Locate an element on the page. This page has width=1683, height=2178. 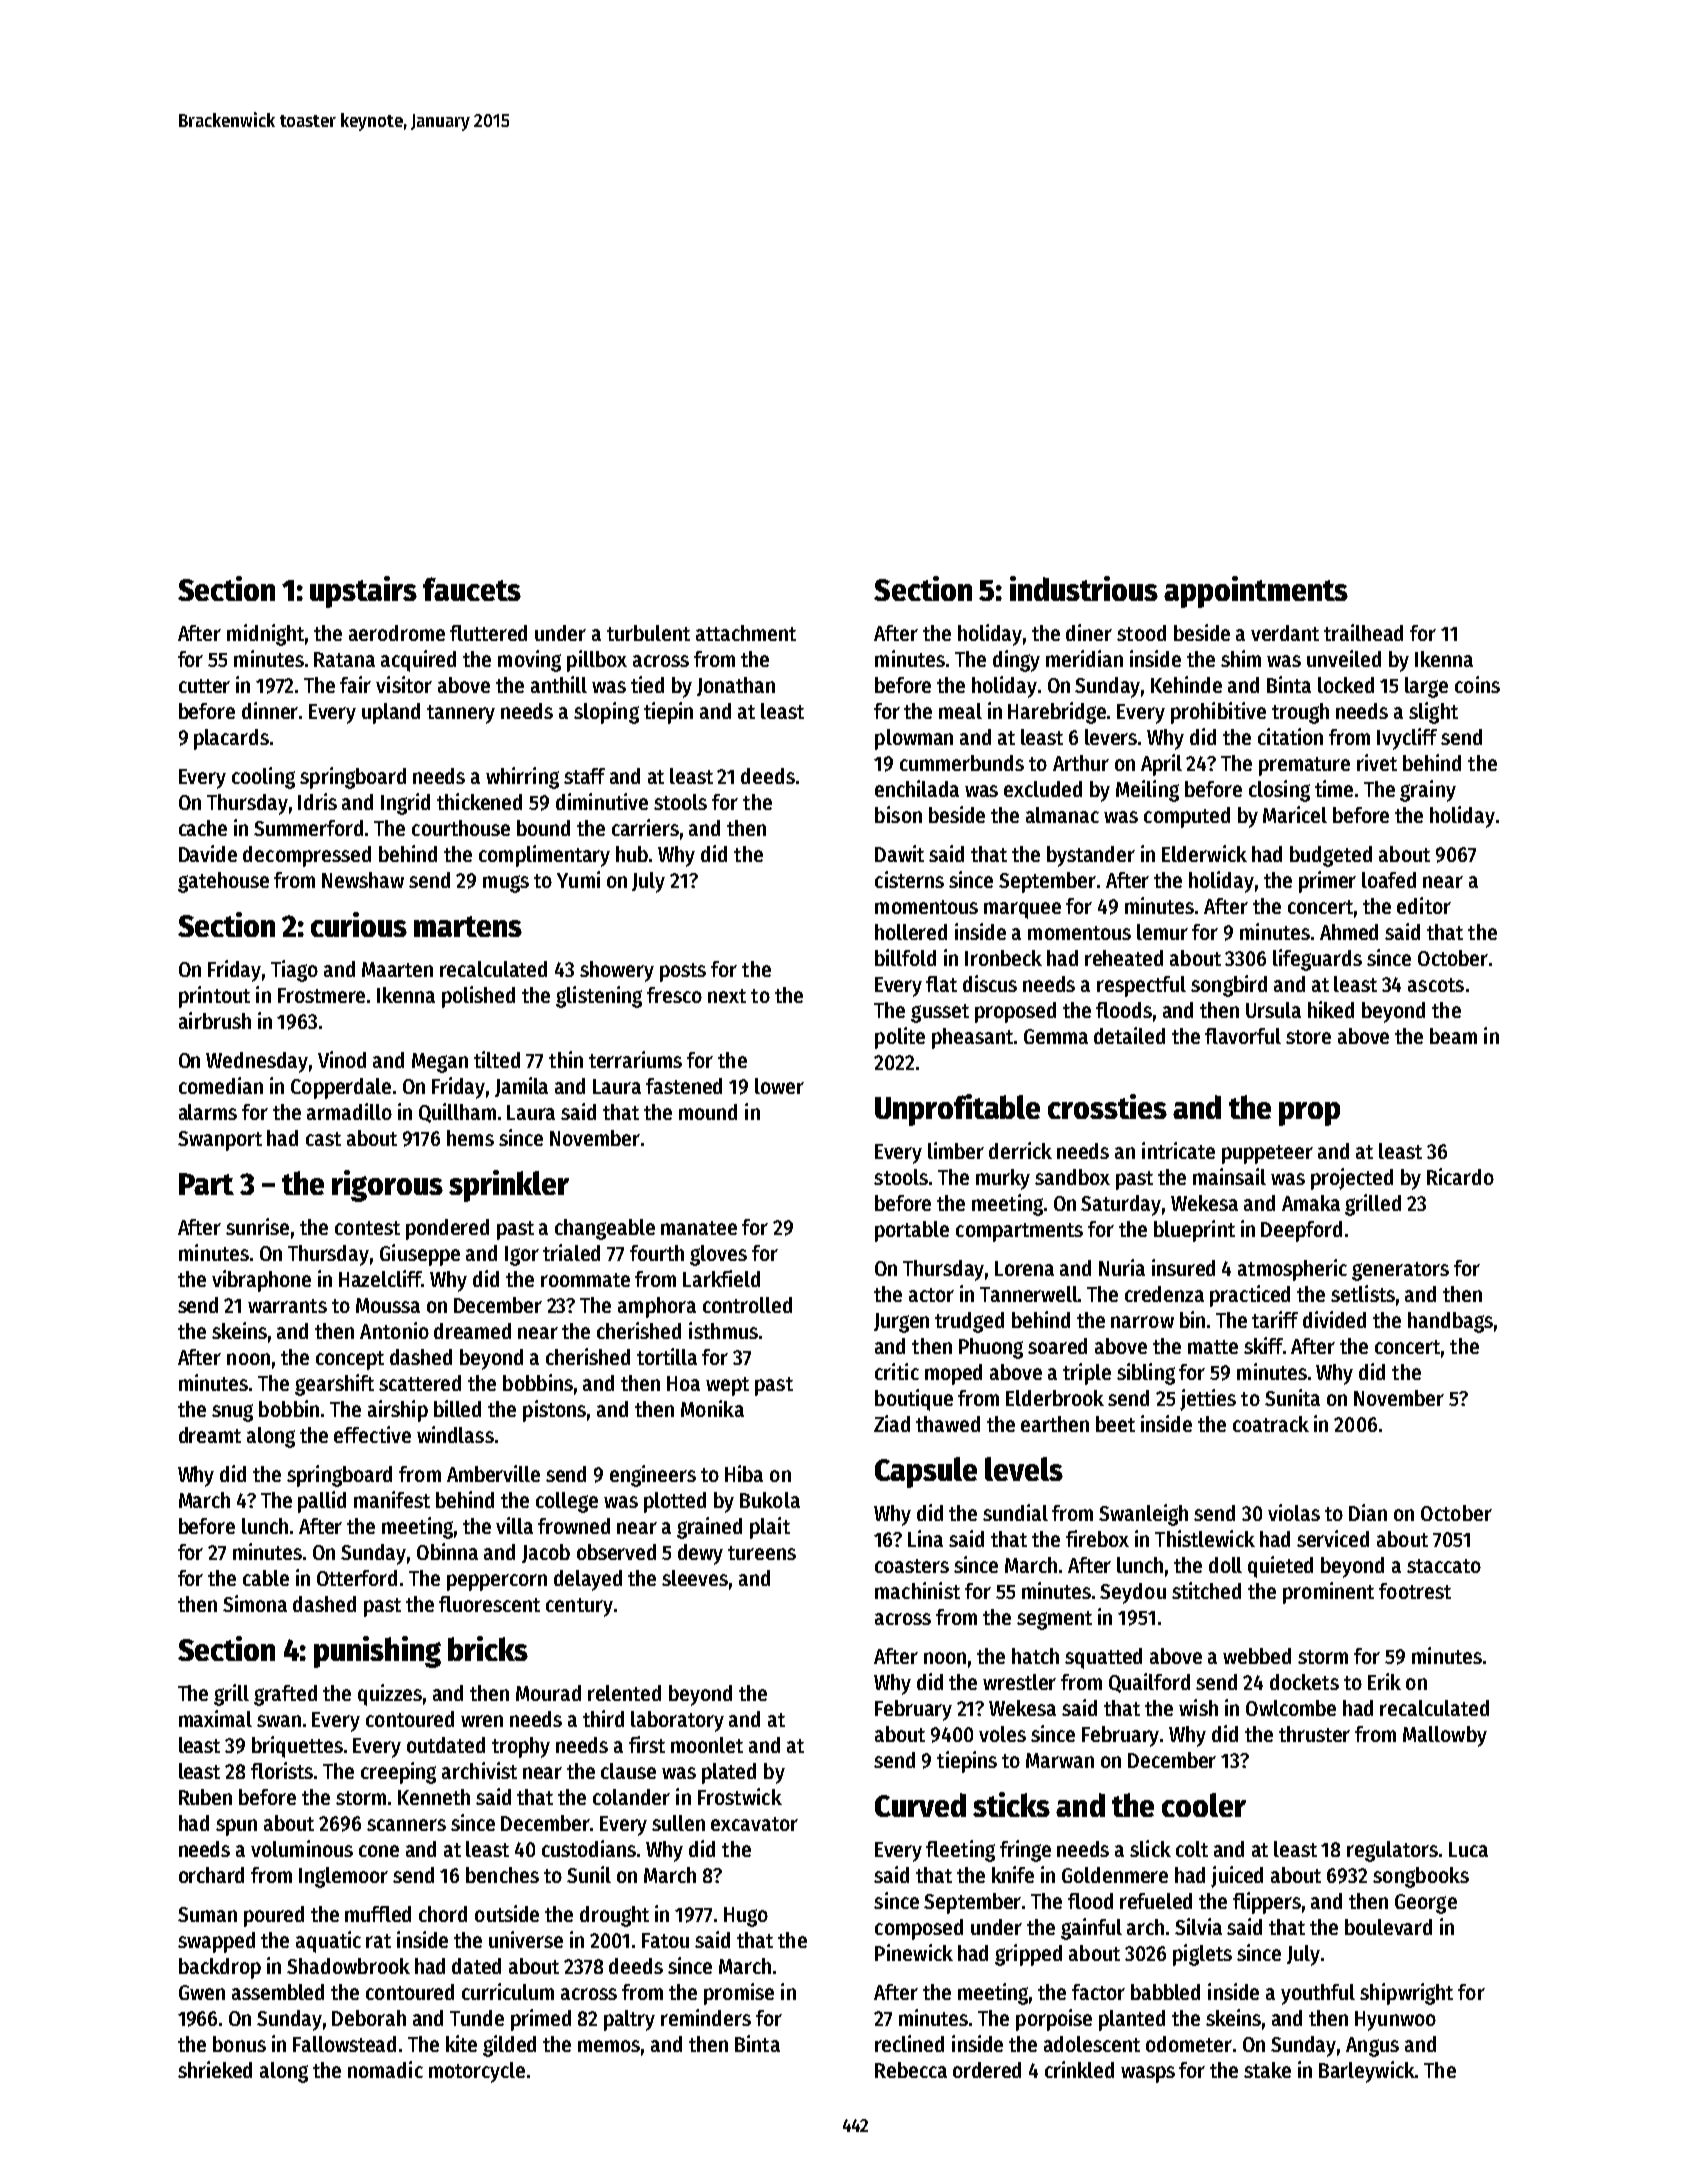
faucets is located at coordinates (472, 589).
